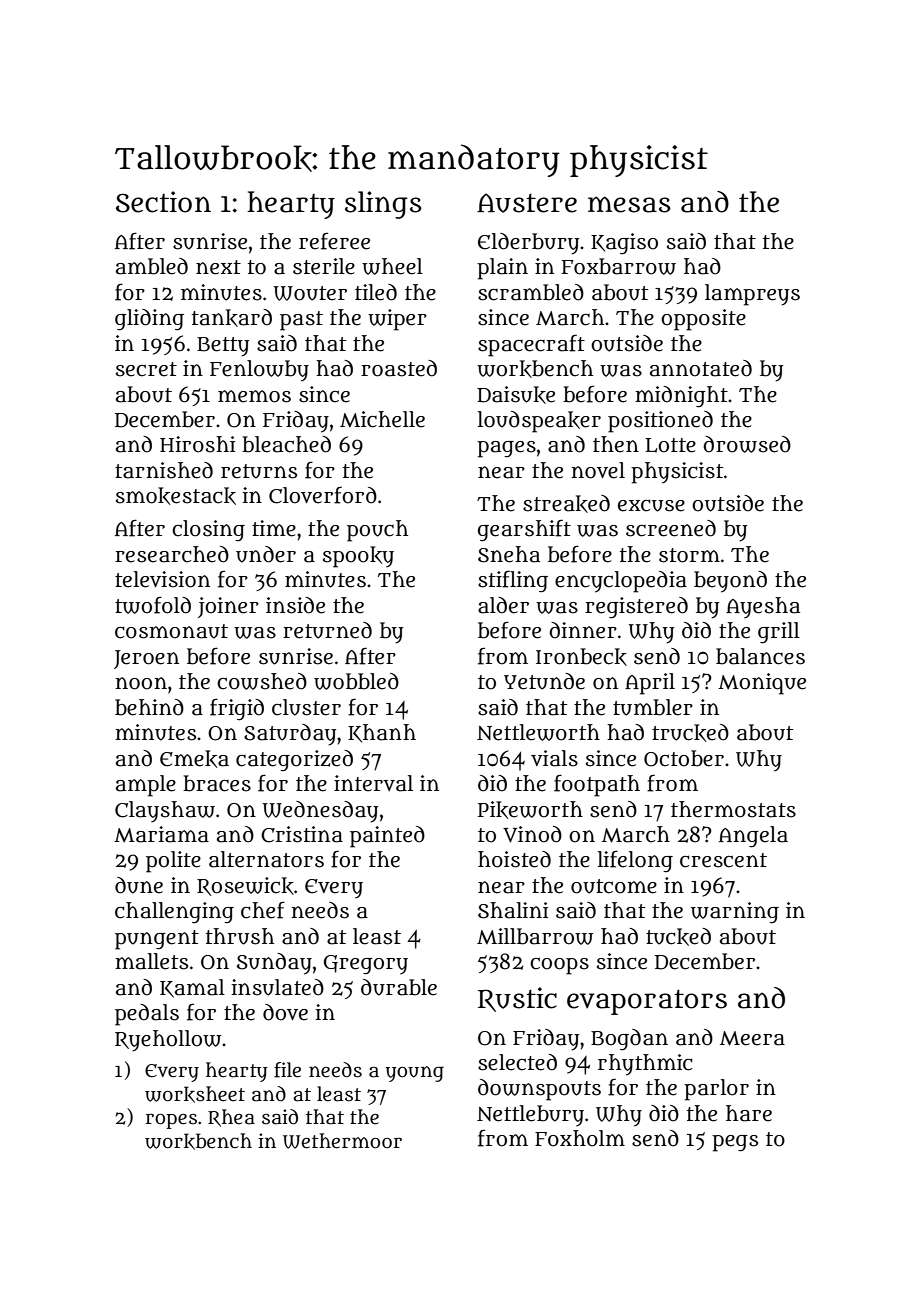  I want to click on Section, so click(163, 202).
